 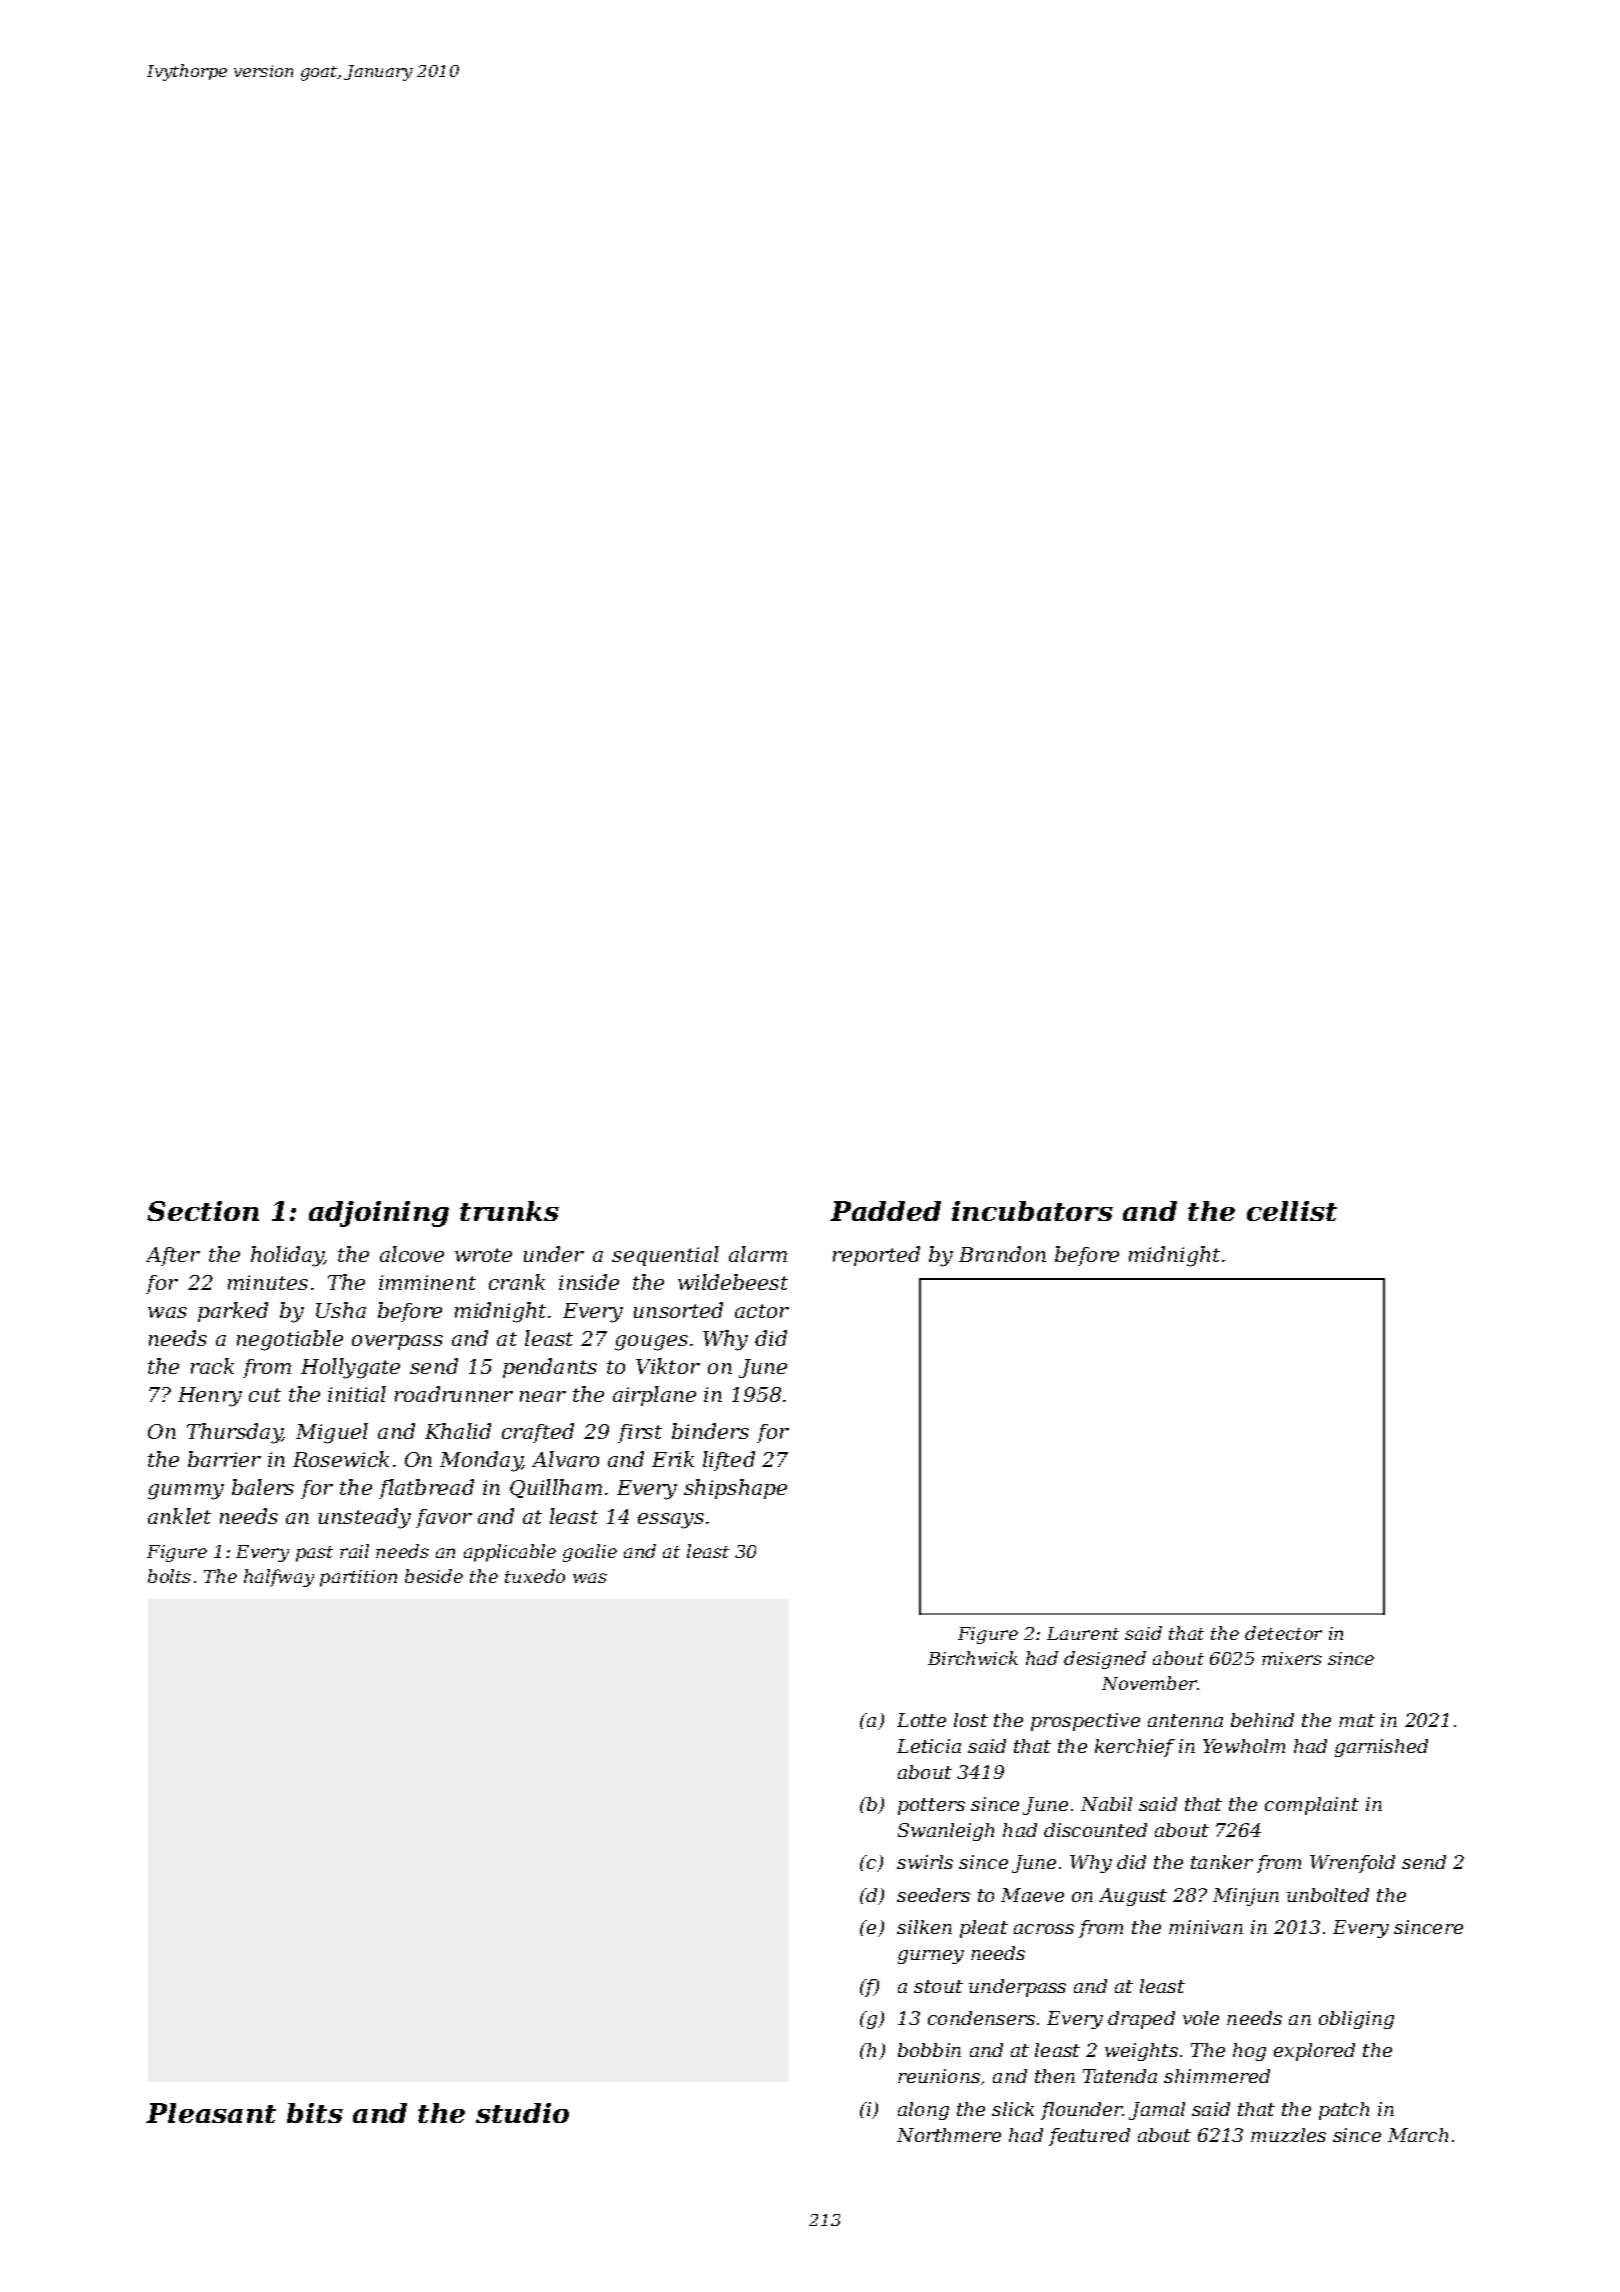 What do you see at coordinates (885, 1211) in the screenshot?
I see `Padded` at bounding box center [885, 1211].
